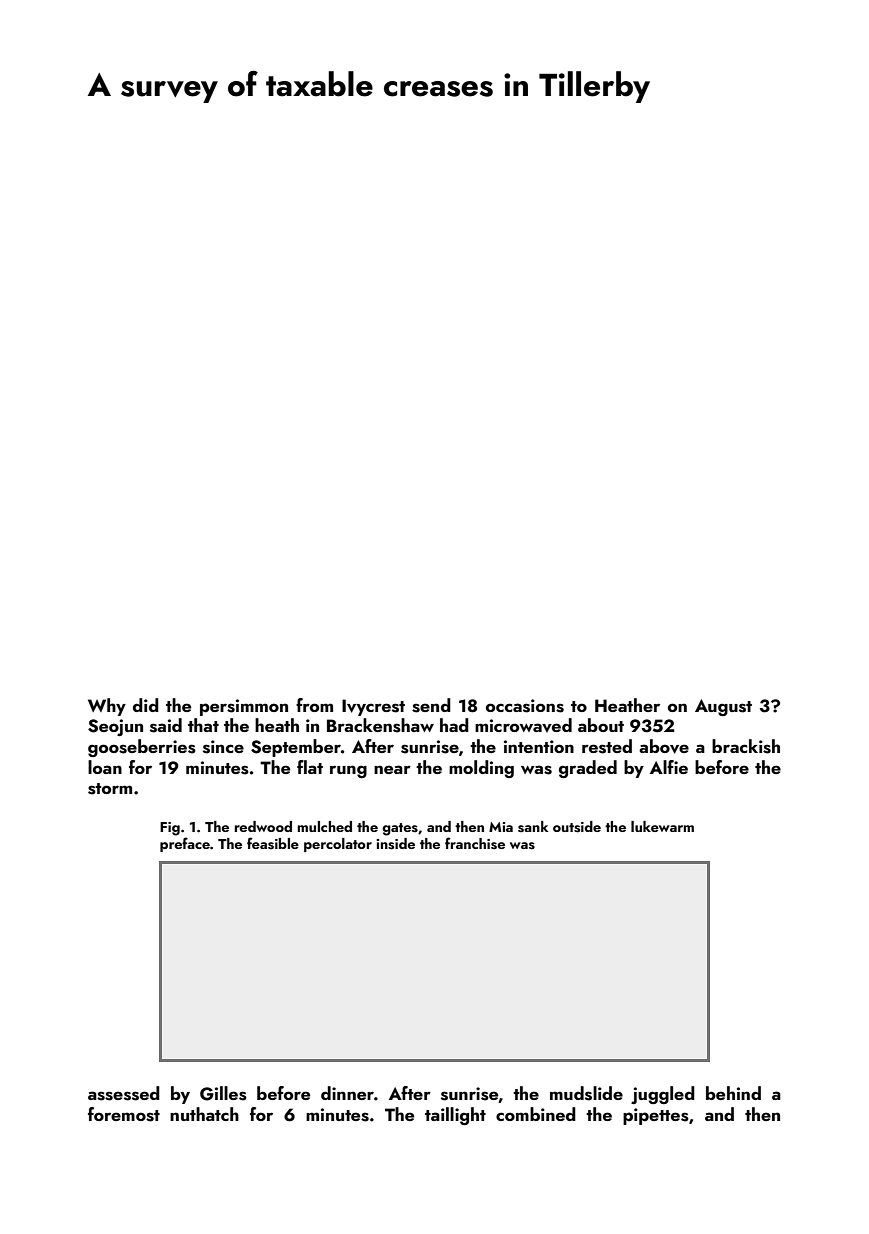 The width and height of the document is (869, 1234). Describe the element at coordinates (347, 1093) in the document. I see `dinner` at that location.
